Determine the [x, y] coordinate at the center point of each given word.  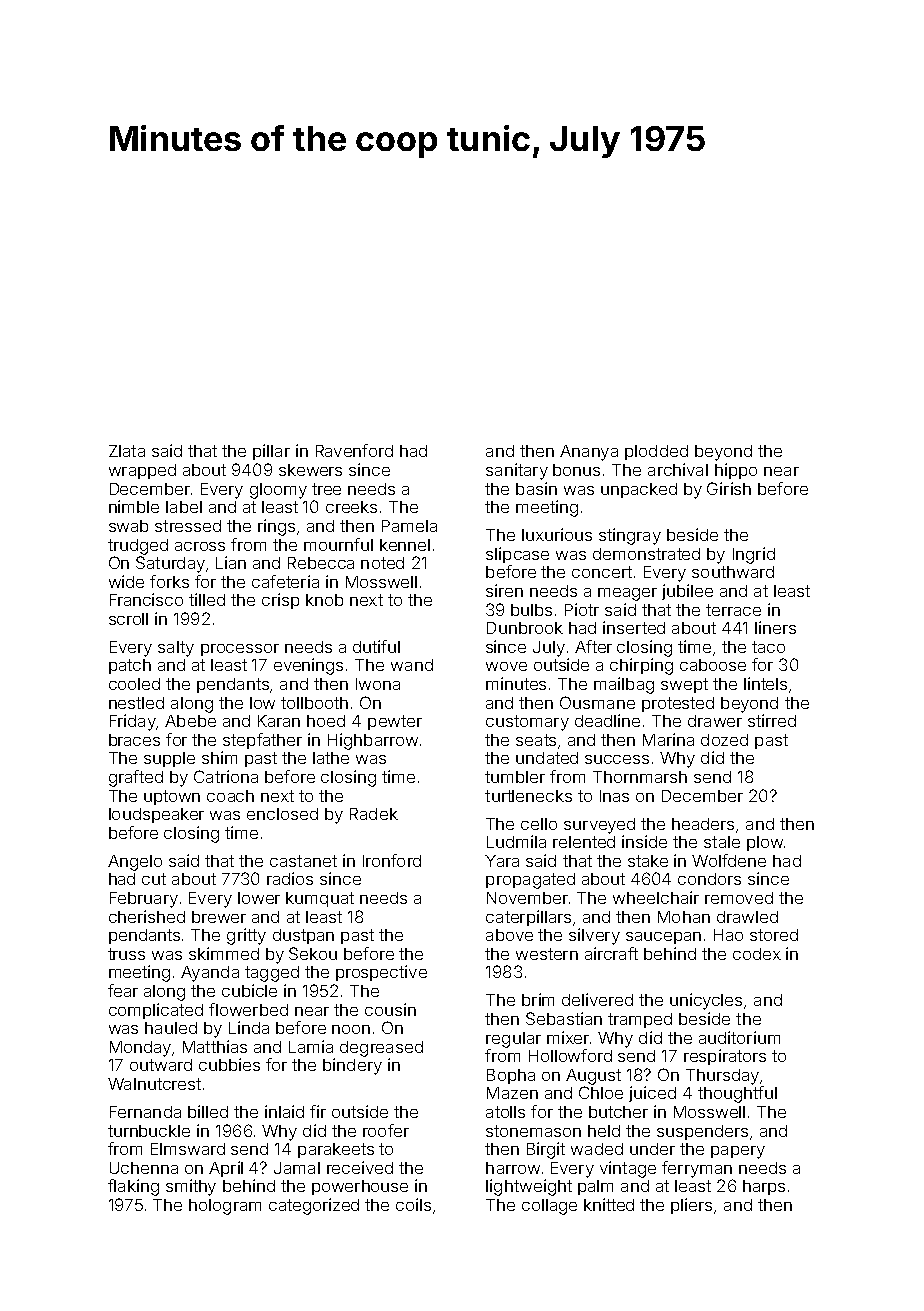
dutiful [376, 646]
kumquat [320, 899]
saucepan [663, 938]
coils [413, 1204]
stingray [630, 536]
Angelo [135, 863]
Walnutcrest [154, 1084]
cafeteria [285, 581]
